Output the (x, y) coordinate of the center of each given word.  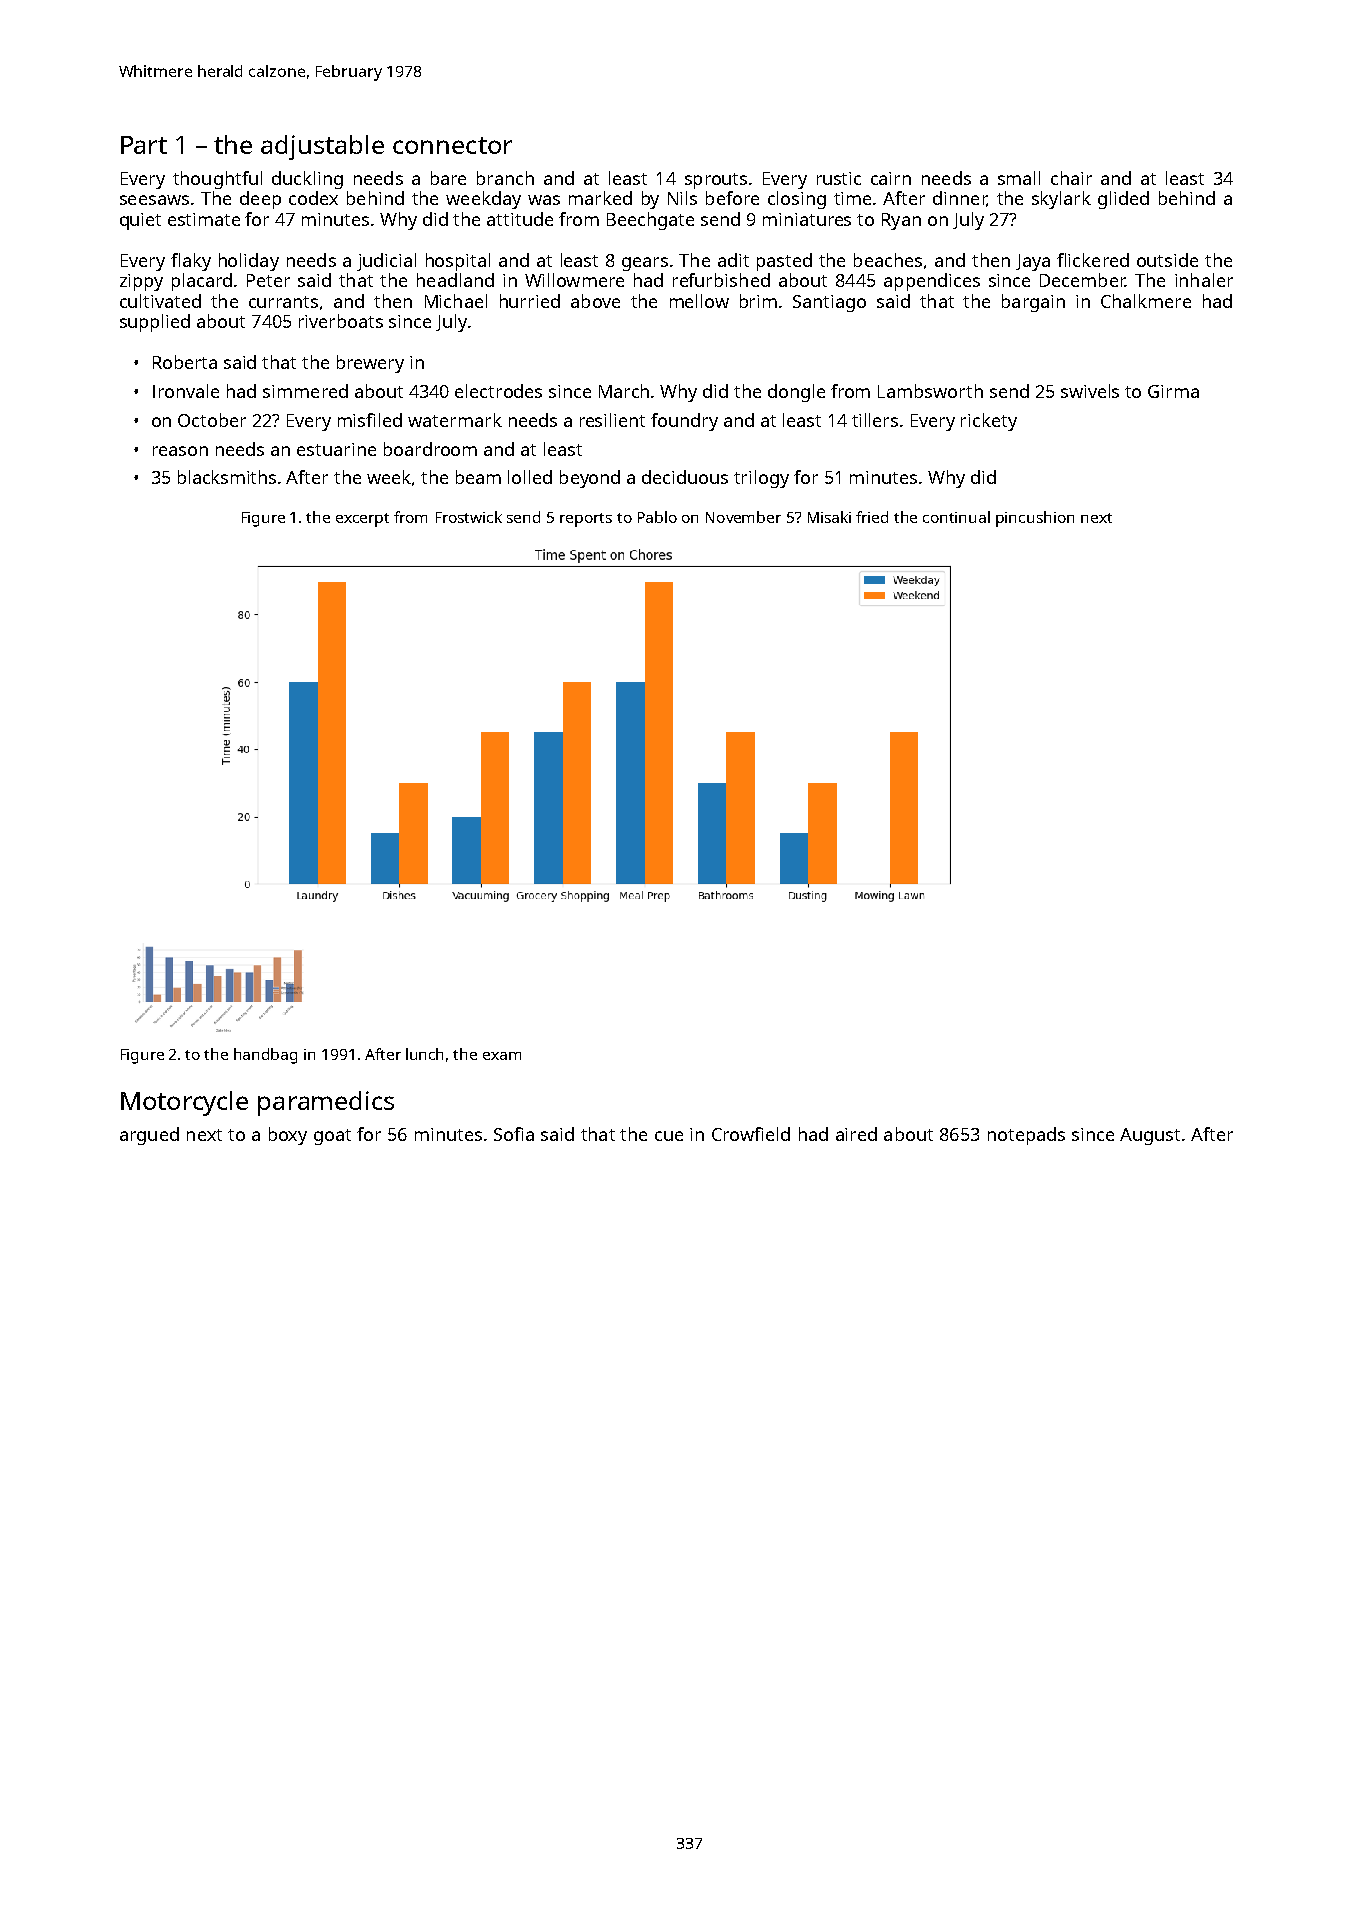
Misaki (829, 517)
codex (313, 198)
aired (856, 1134)
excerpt (362, 520)
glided (1123, 200)
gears (645, 264)
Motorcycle (184, 1103)
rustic (839, 178)
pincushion (1035, 519)
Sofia (514, 1134)
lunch (424, 1054)
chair (1071, 178)
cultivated (160, 301)
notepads (1026, 1136)
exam (502, 1056)
